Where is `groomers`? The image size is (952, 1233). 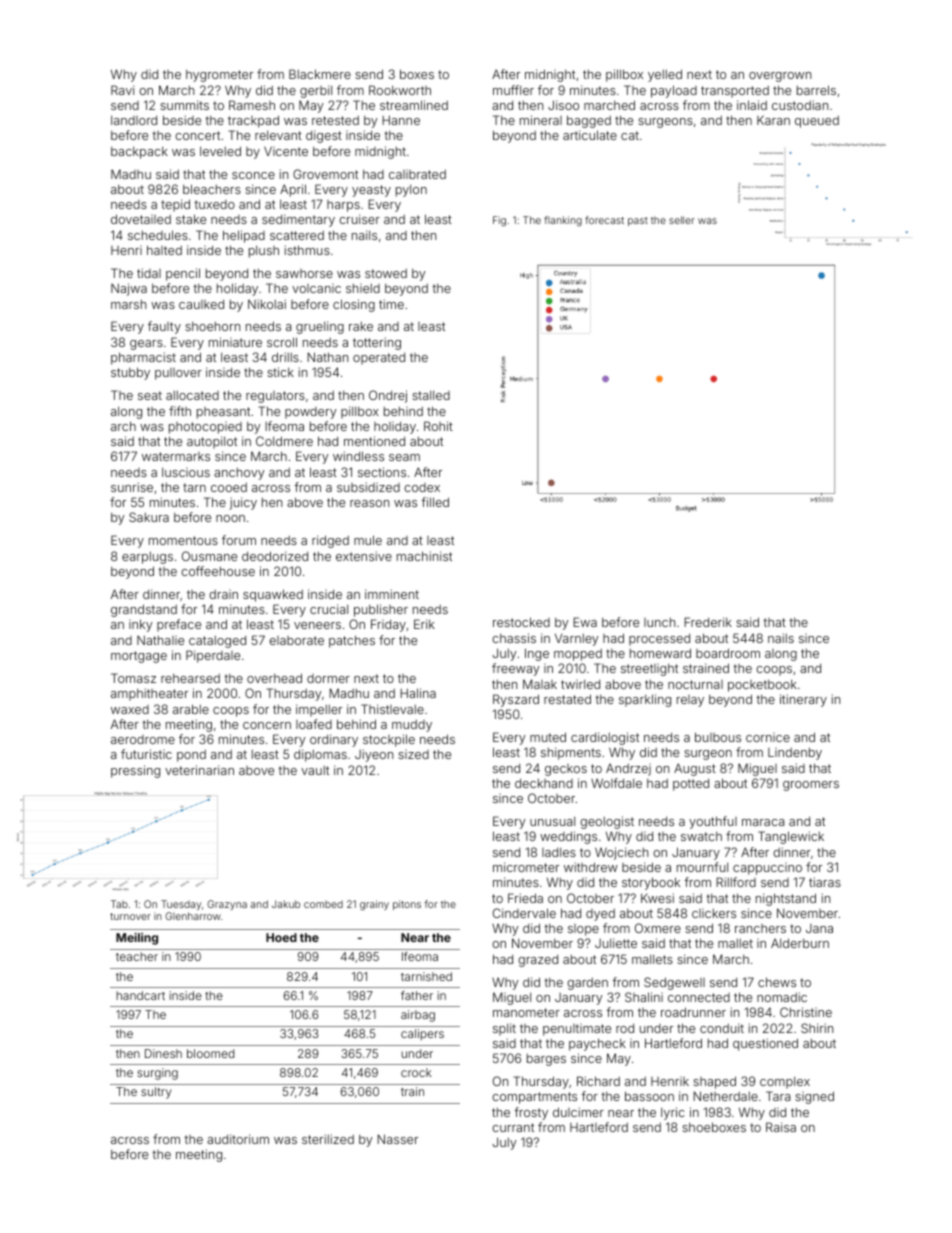
groomers is located at coordinates (811, 786).
